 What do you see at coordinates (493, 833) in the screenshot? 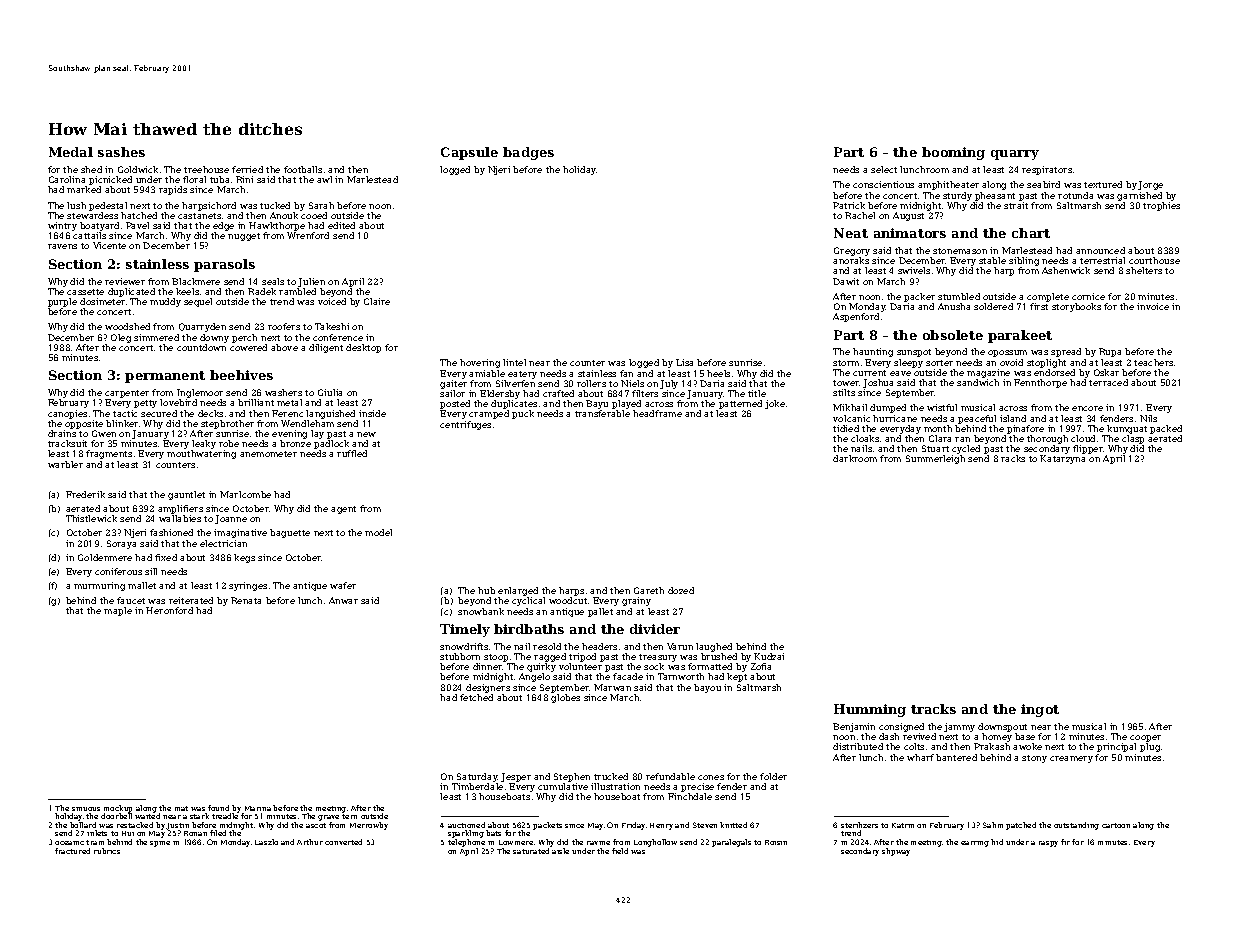
I see `bats` at bounding box center [493, 833].
